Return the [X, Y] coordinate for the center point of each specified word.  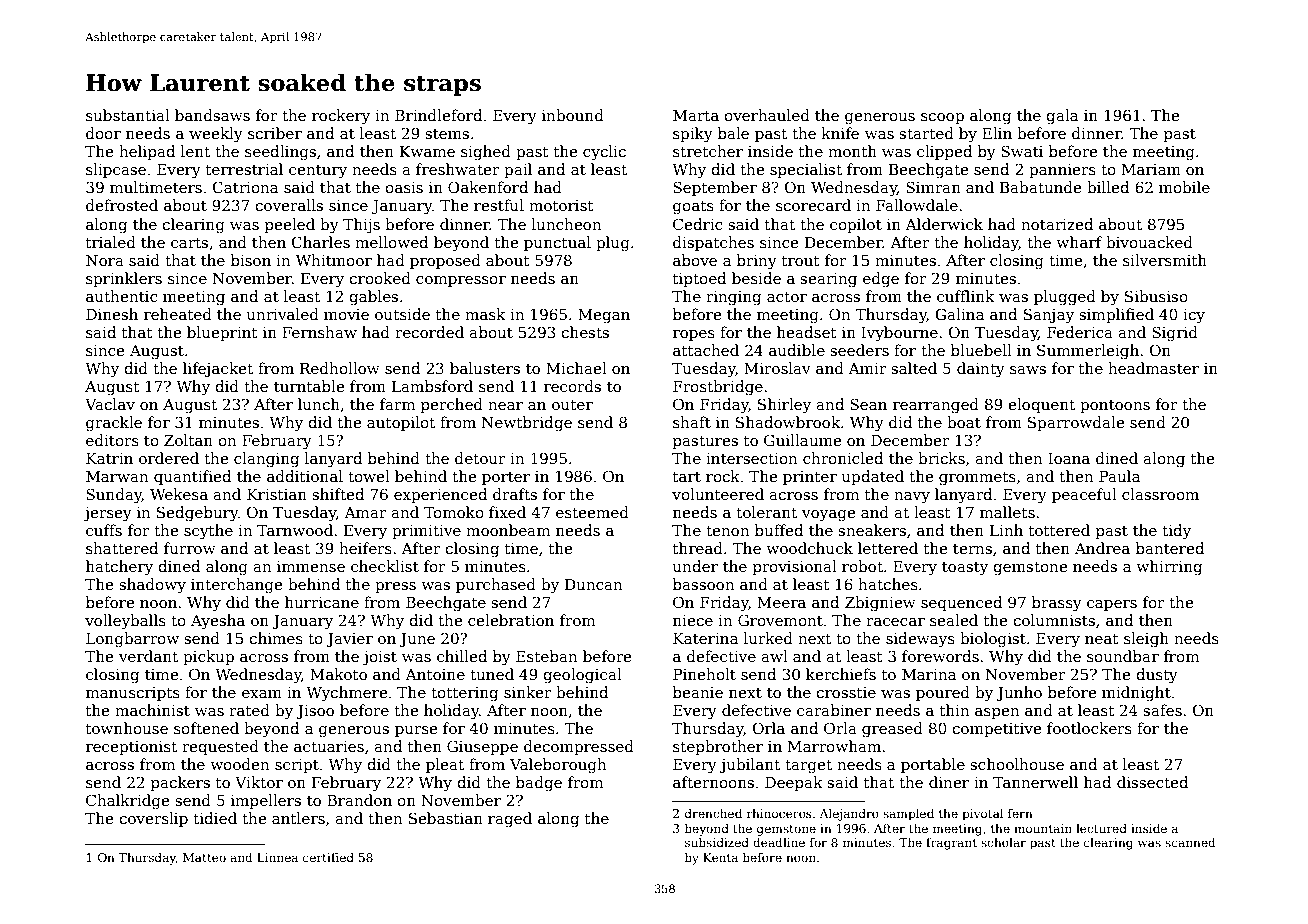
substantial [128, 115]
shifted [338, 494]
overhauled [767, 115]
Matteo [204, 857]
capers [1112, 605]
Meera [781, 602]
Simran [933, 187]
